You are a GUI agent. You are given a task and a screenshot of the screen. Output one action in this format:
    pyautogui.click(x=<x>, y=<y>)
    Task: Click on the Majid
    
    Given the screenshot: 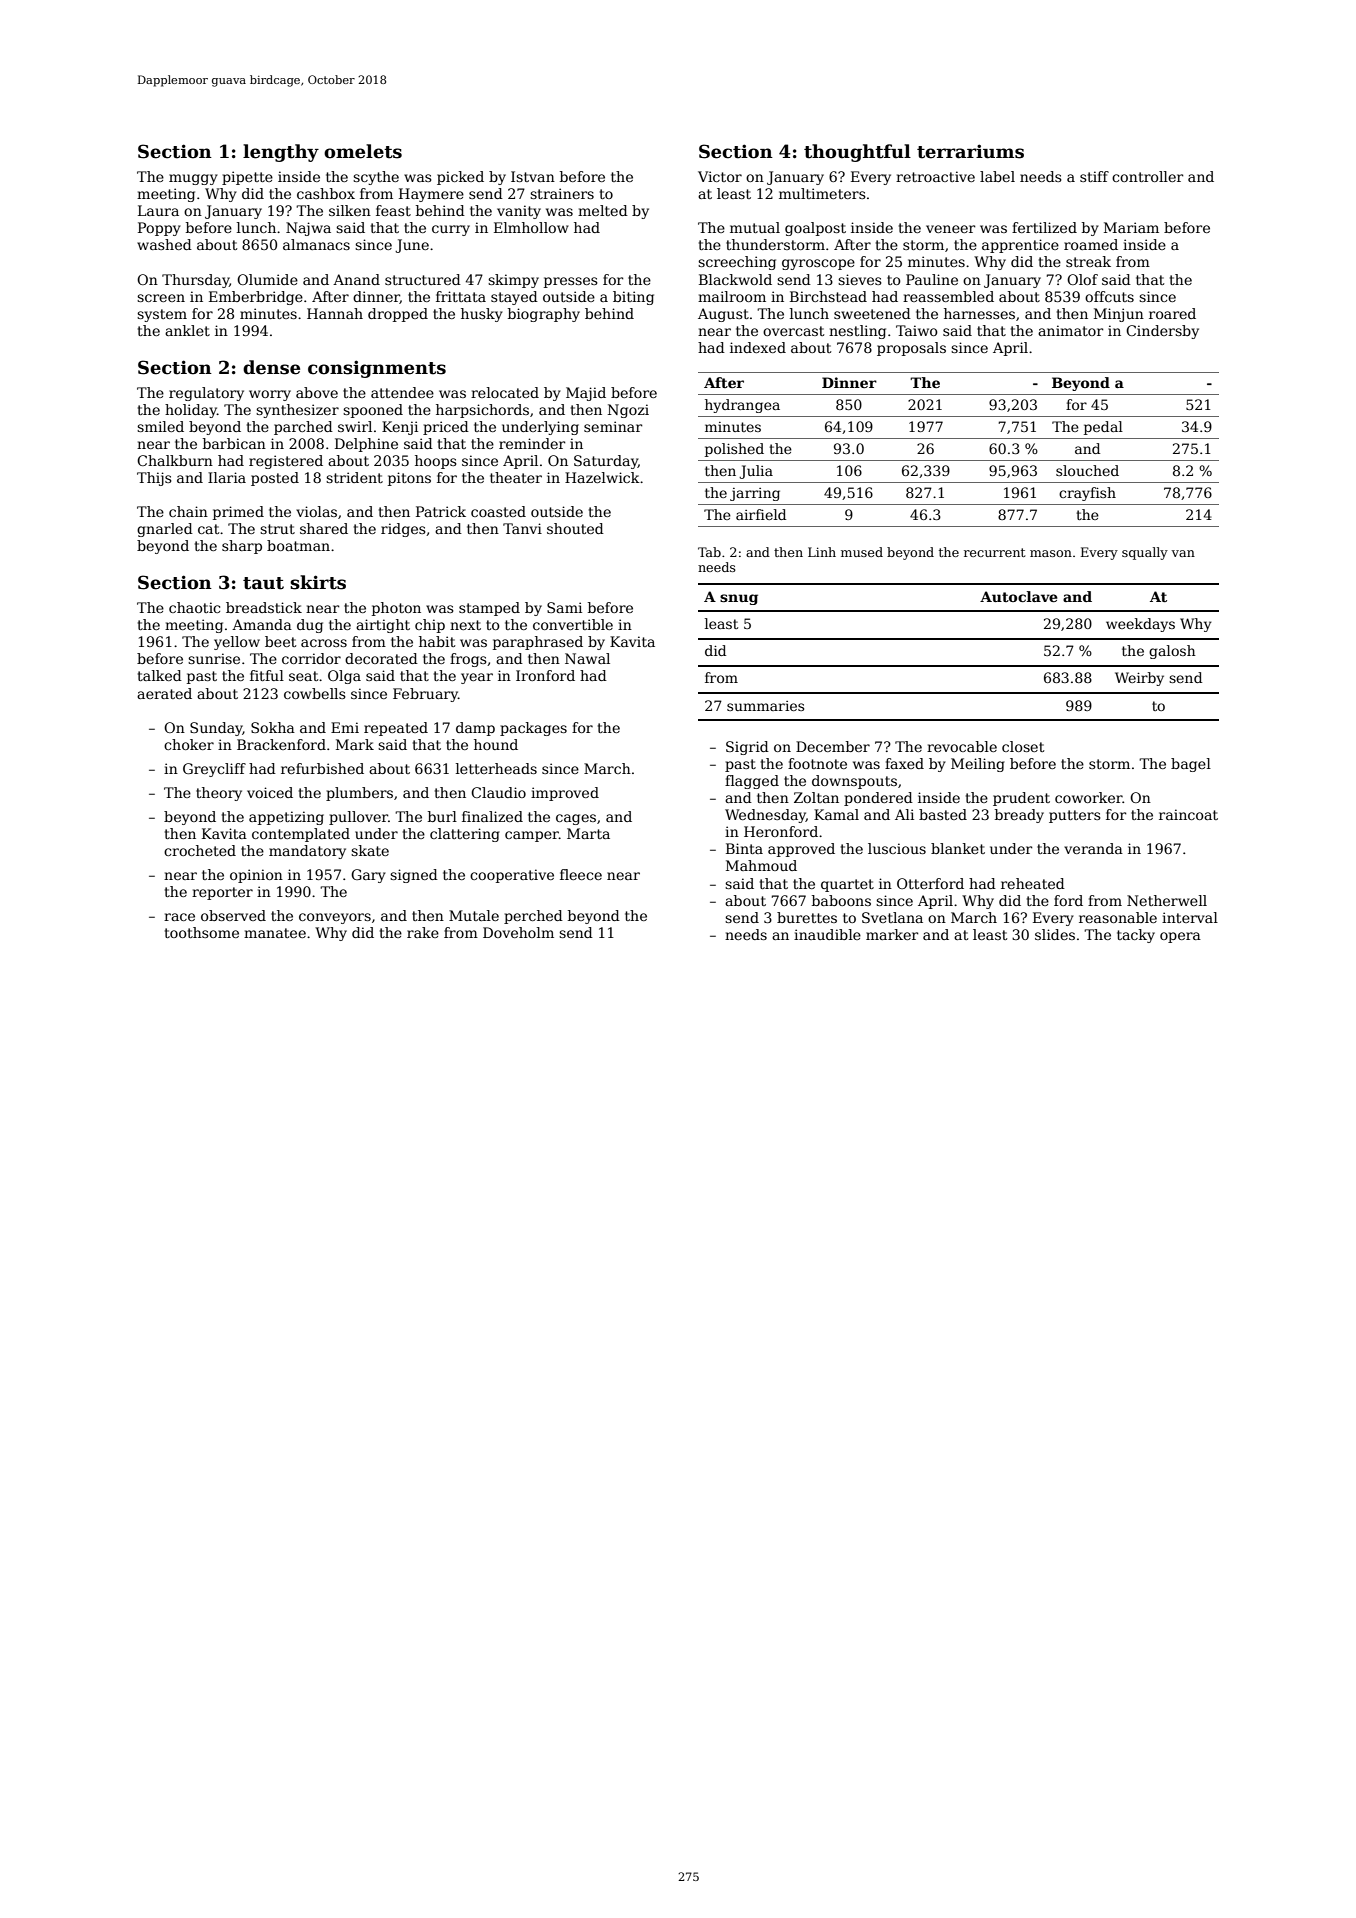 What is the action you would take?
    pyautogui.click(x=586, y=394)
